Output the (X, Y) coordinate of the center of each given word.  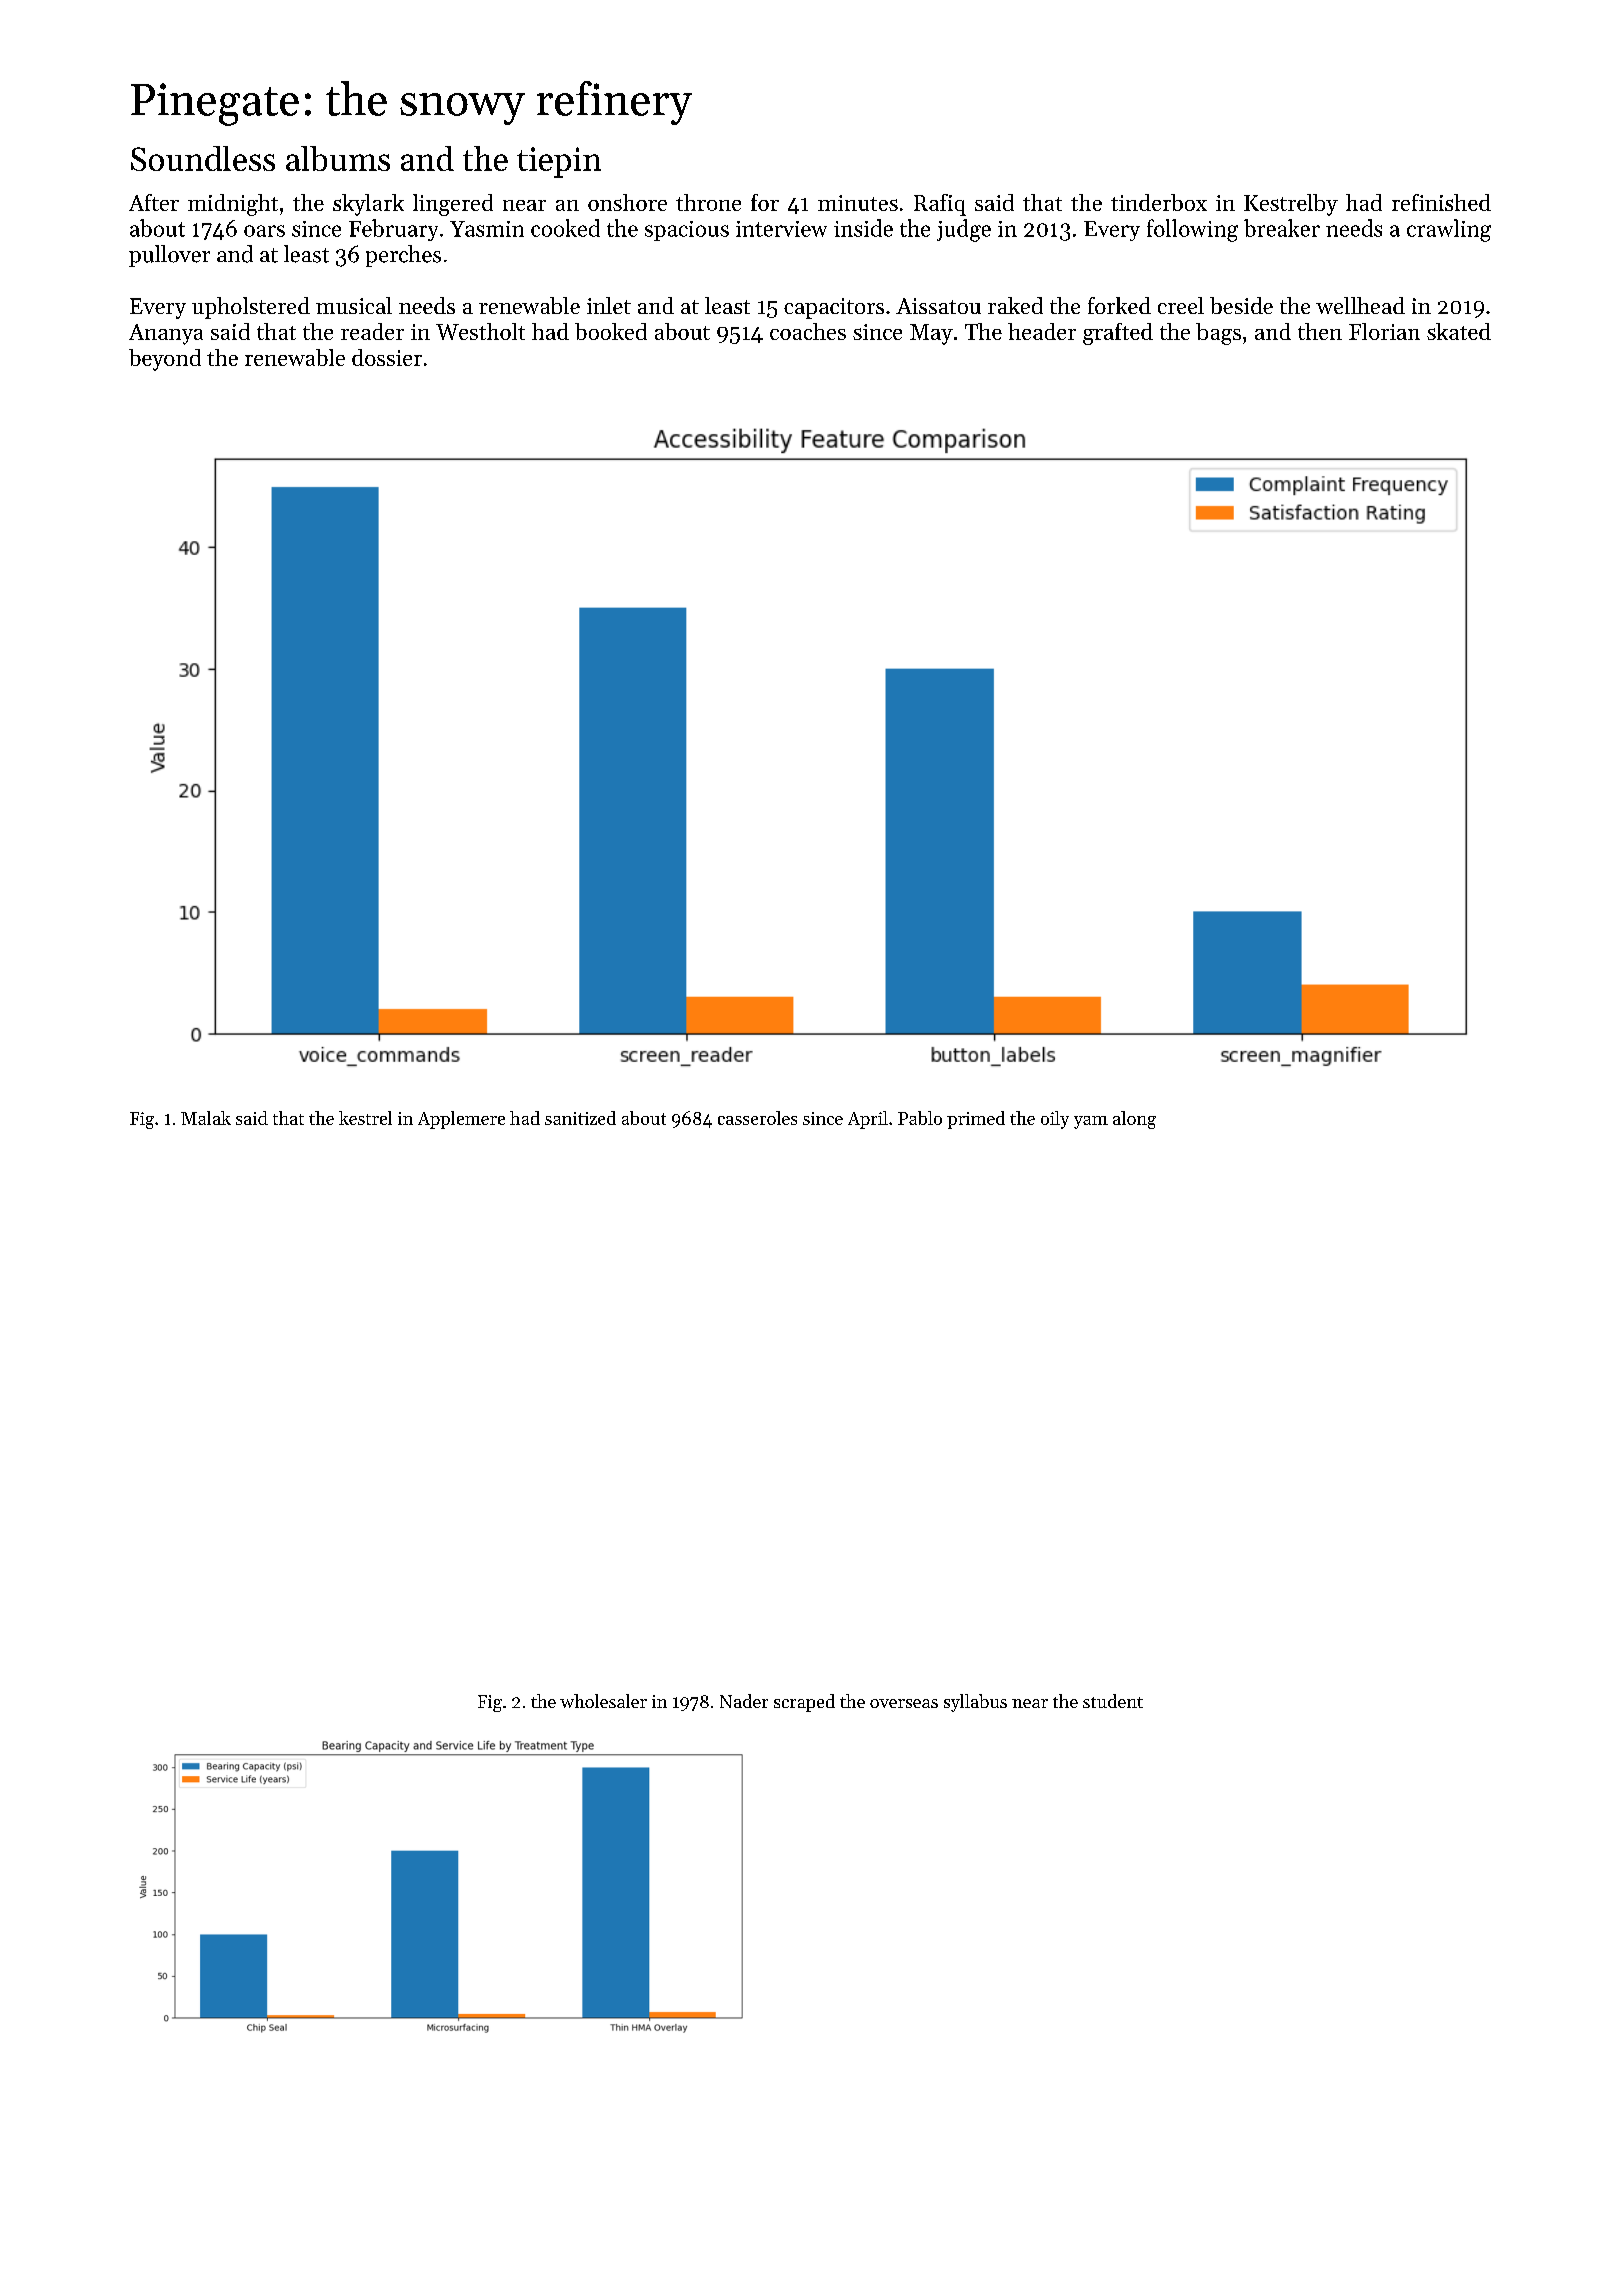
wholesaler (603, 1701)
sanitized (580, 1118)
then (1320, 331)
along (1134, 1120)
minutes (858, 203)
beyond (165, 360)
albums (338, 158)
